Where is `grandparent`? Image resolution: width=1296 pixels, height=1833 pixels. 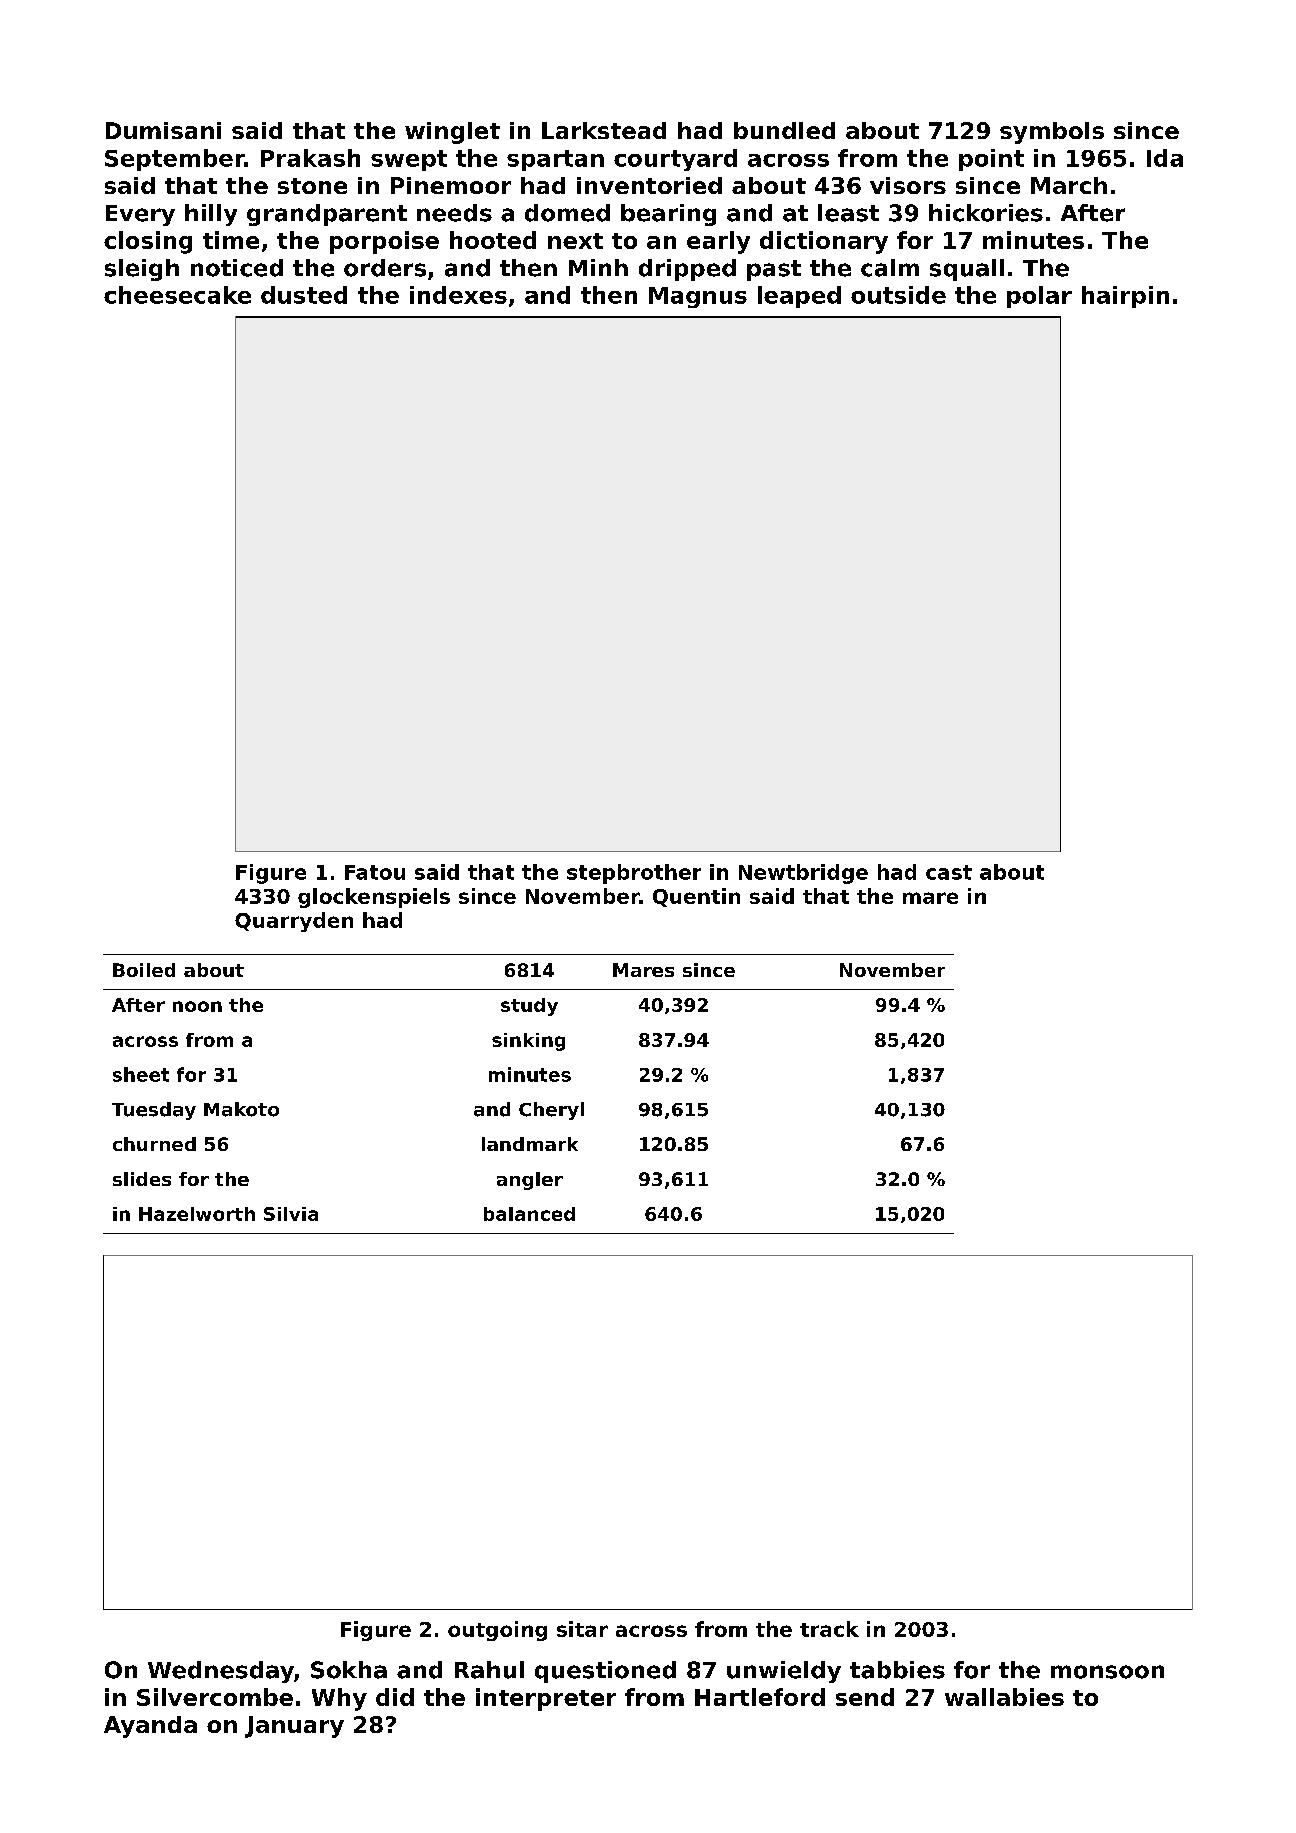 grandparent is located at coordinates (327, 215).
